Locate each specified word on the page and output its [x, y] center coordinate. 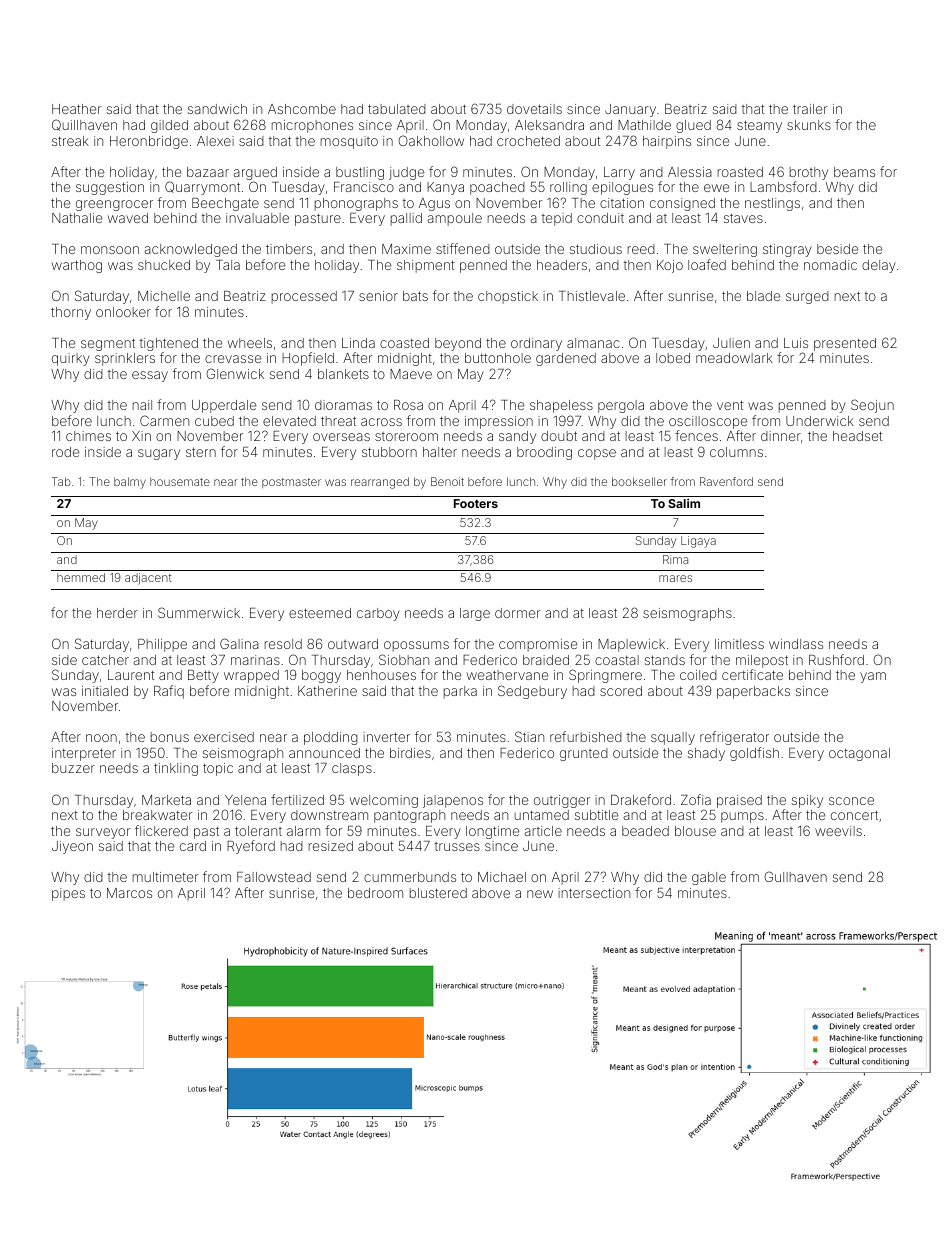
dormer [518, 613]
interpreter [84, 754]
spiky [807, 801]
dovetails [534, 109]
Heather [77, 109]
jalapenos [453, 801]
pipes [68, 894]
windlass [796, 644]
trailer [810, 109]
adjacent [148, 579]
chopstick [508, 297]
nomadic [830, 265]
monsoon [110, 250]
